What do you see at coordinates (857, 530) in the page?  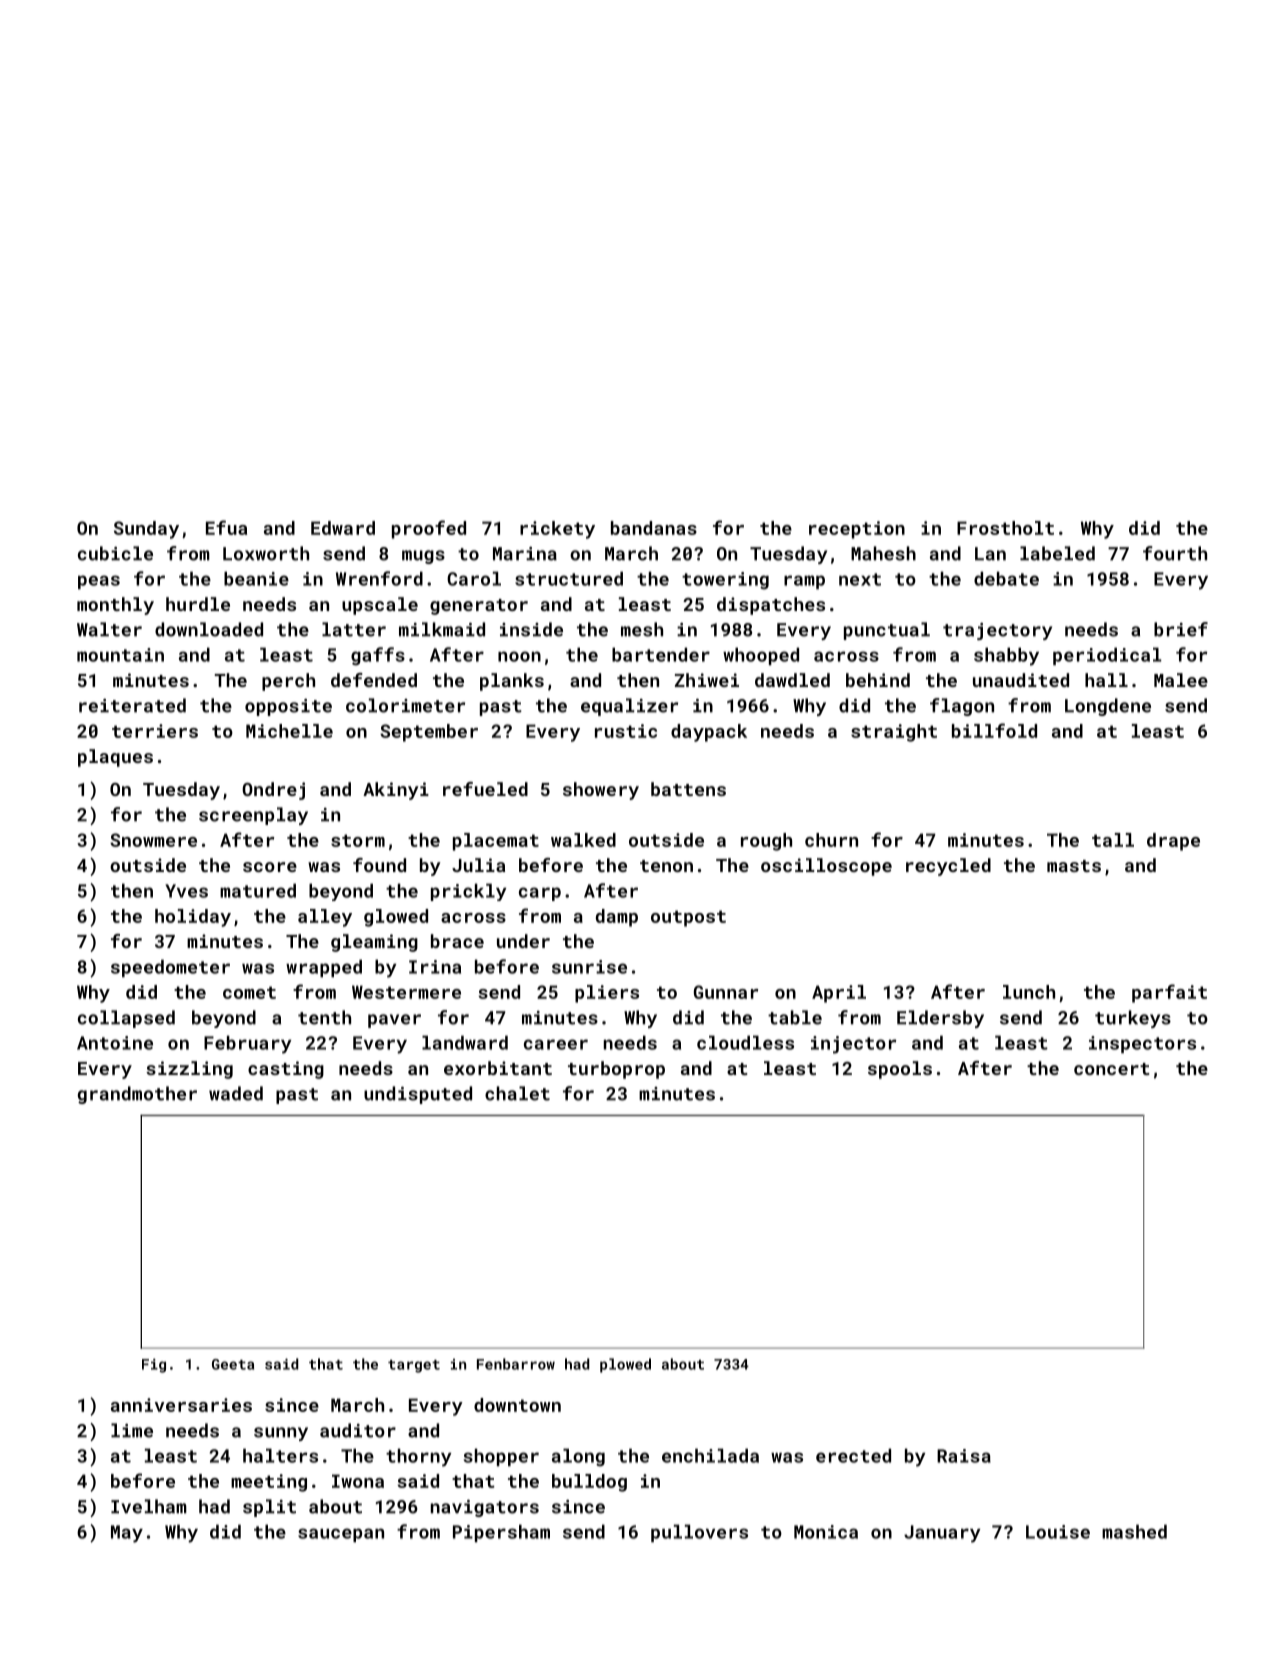 I see `reception` at bounding box center [857, 530].
